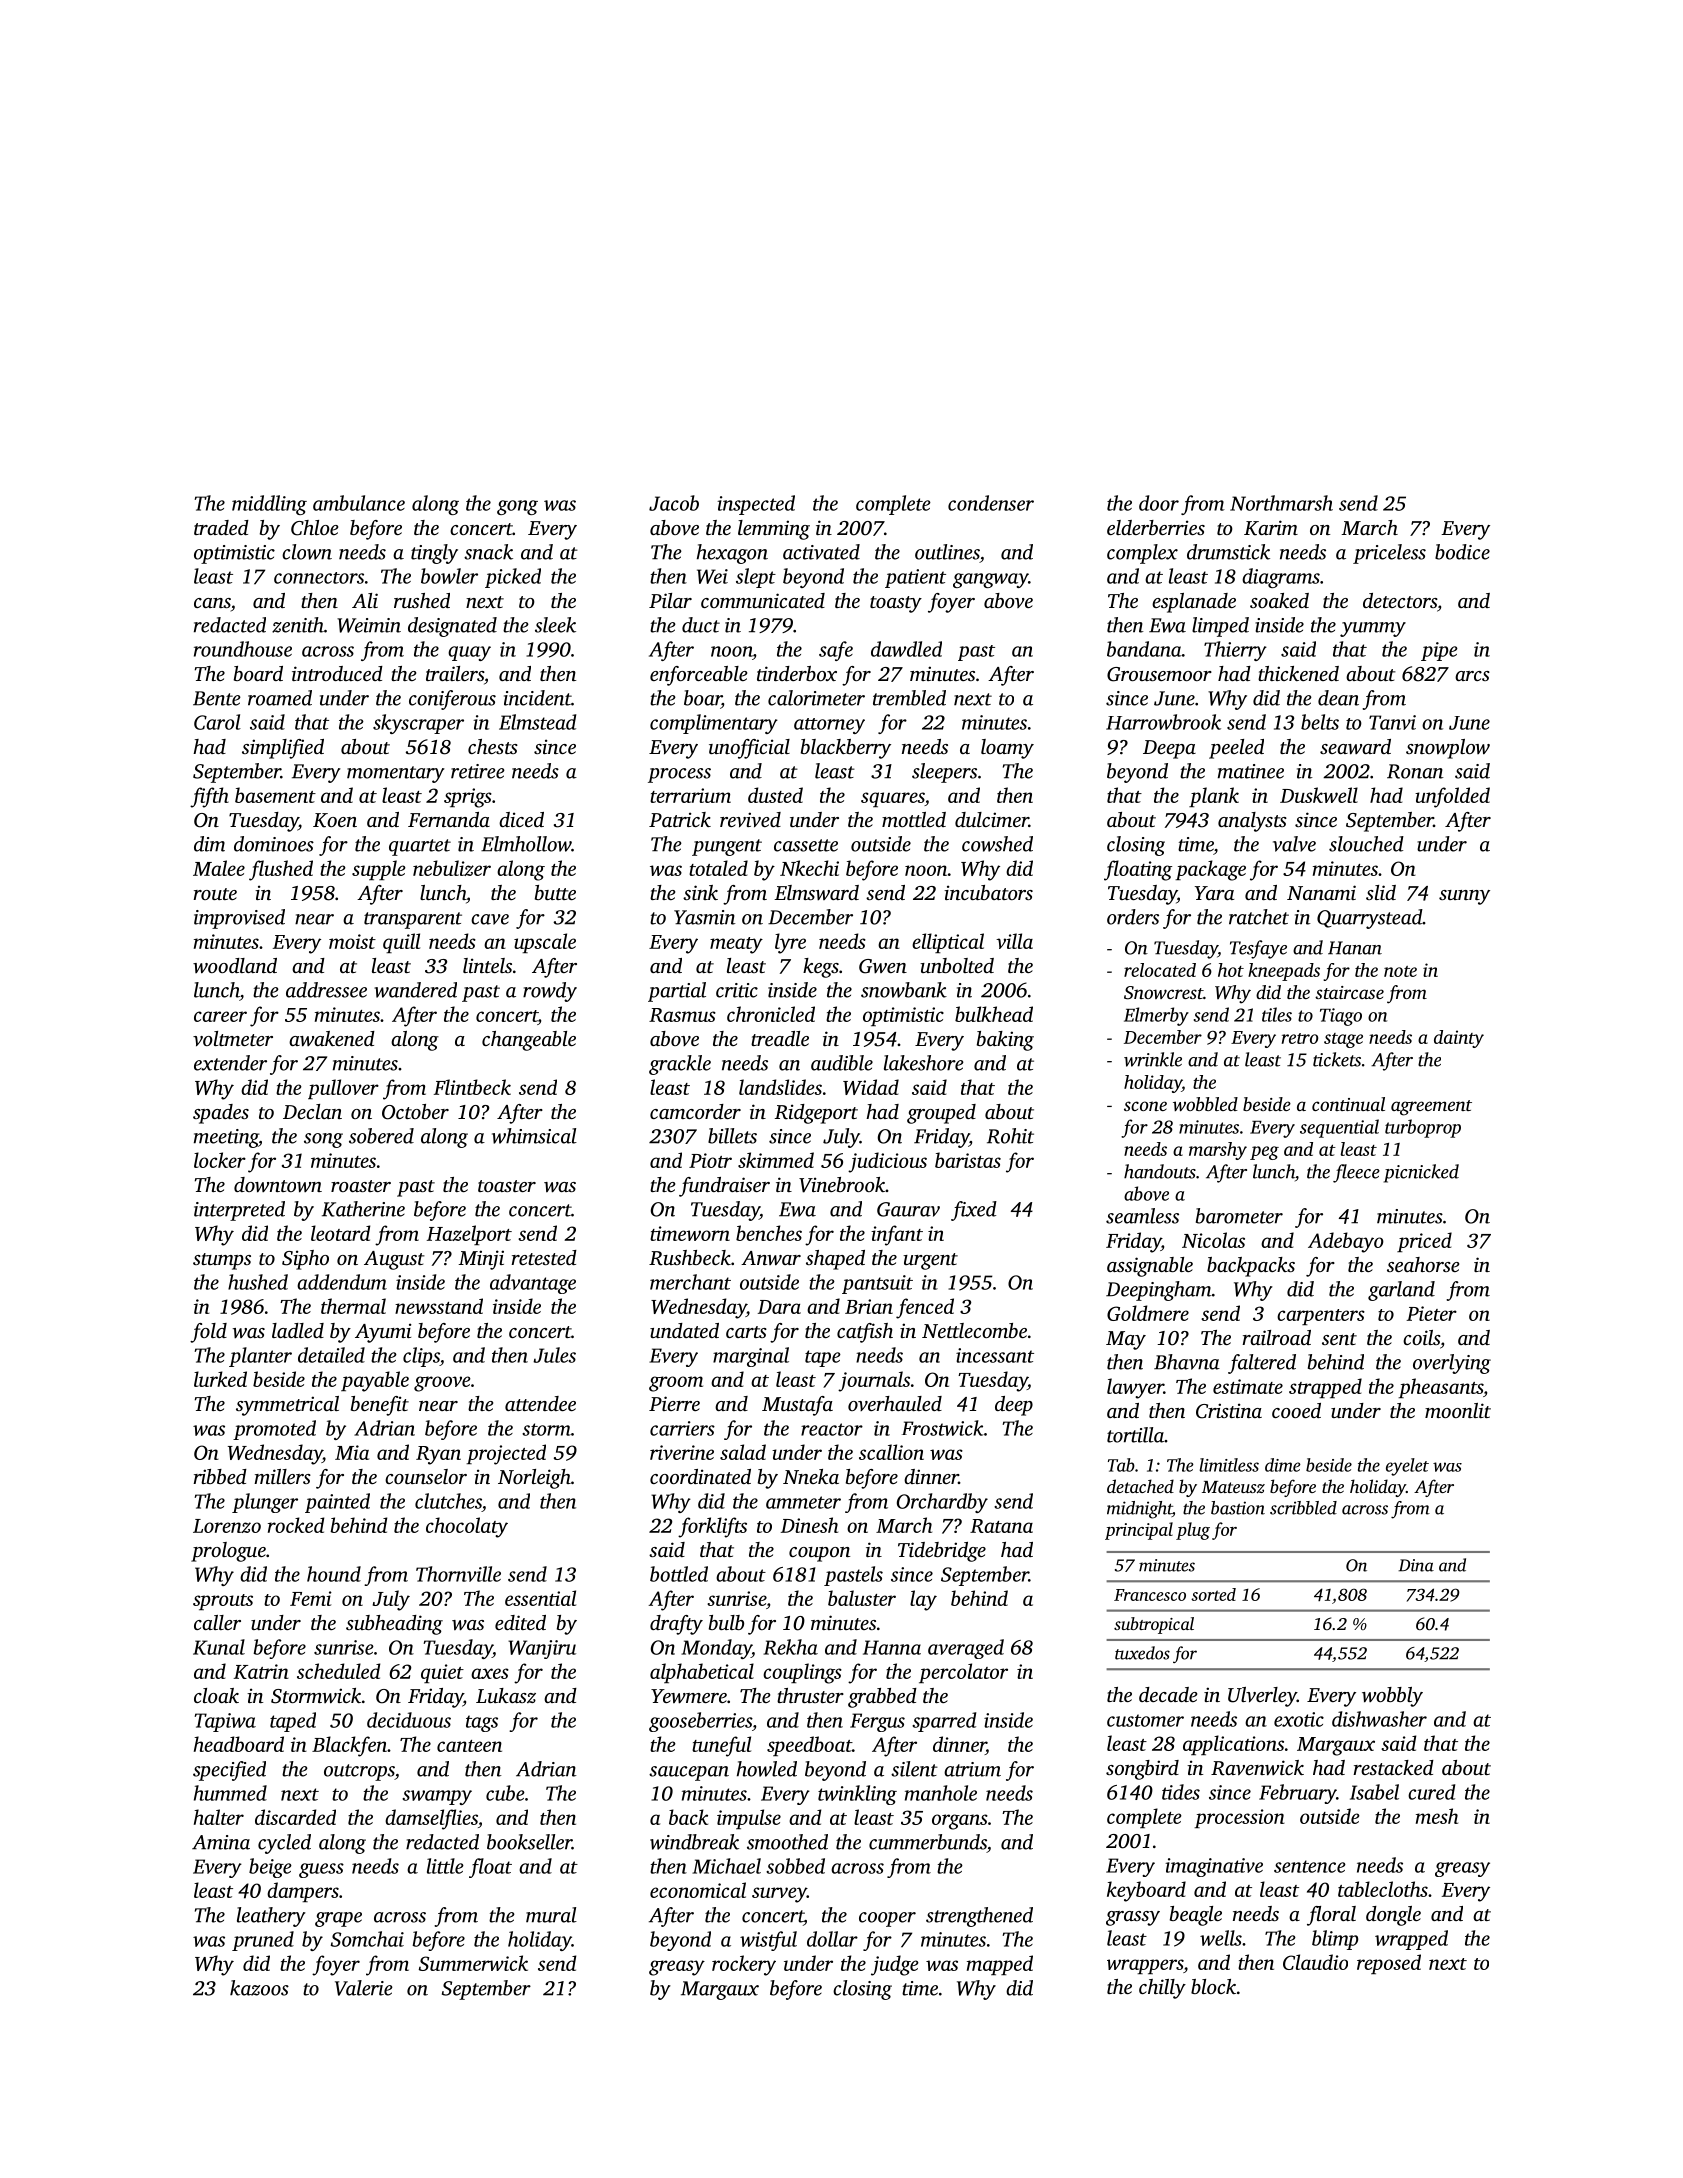 This screenshot has height=2178, width=1683. Describe the element at coordinates (819, 1554) in the screenshot. I see `coupon` at that location.
